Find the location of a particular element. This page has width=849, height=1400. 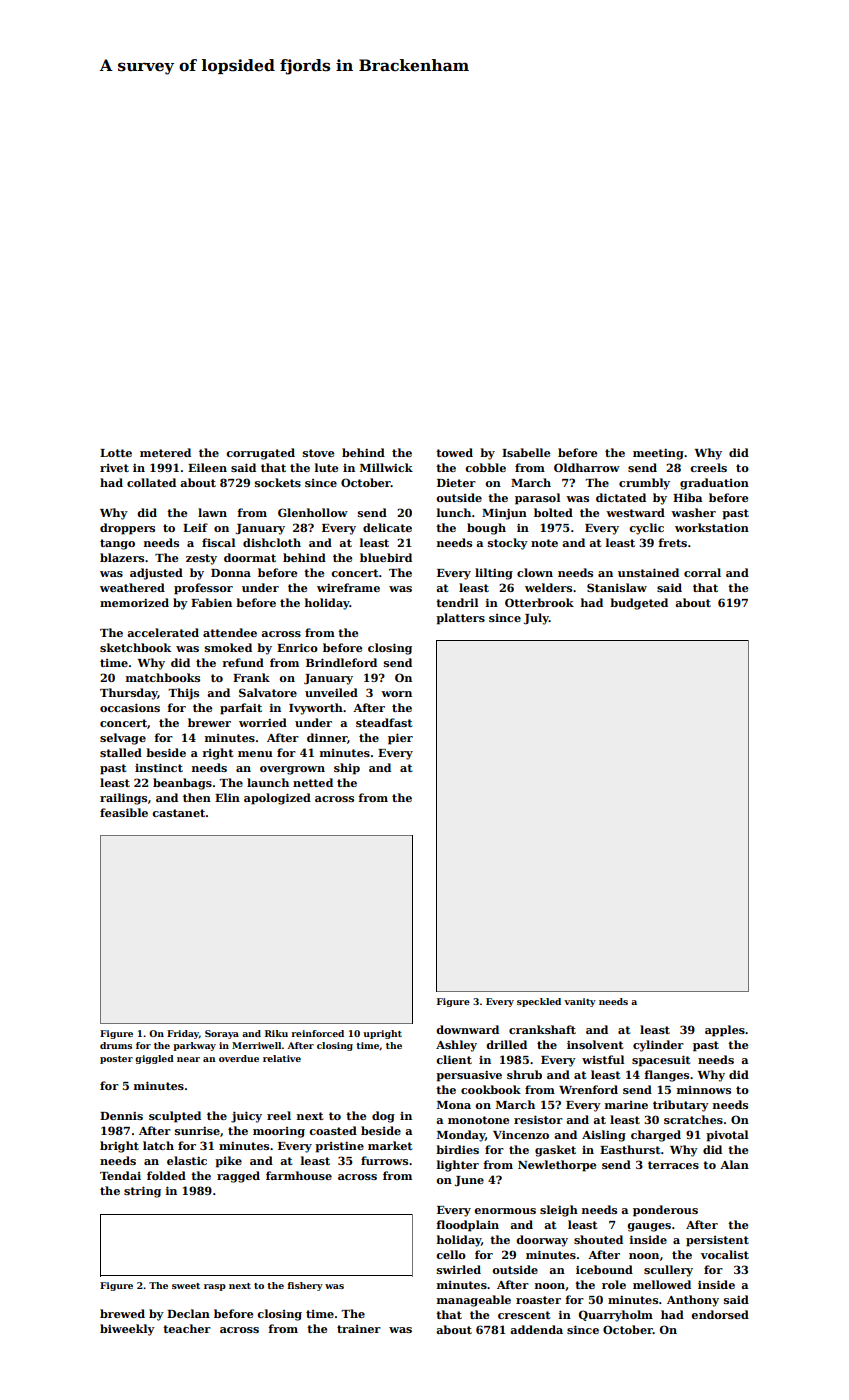

meeting is located at coordinates (658, 454).
